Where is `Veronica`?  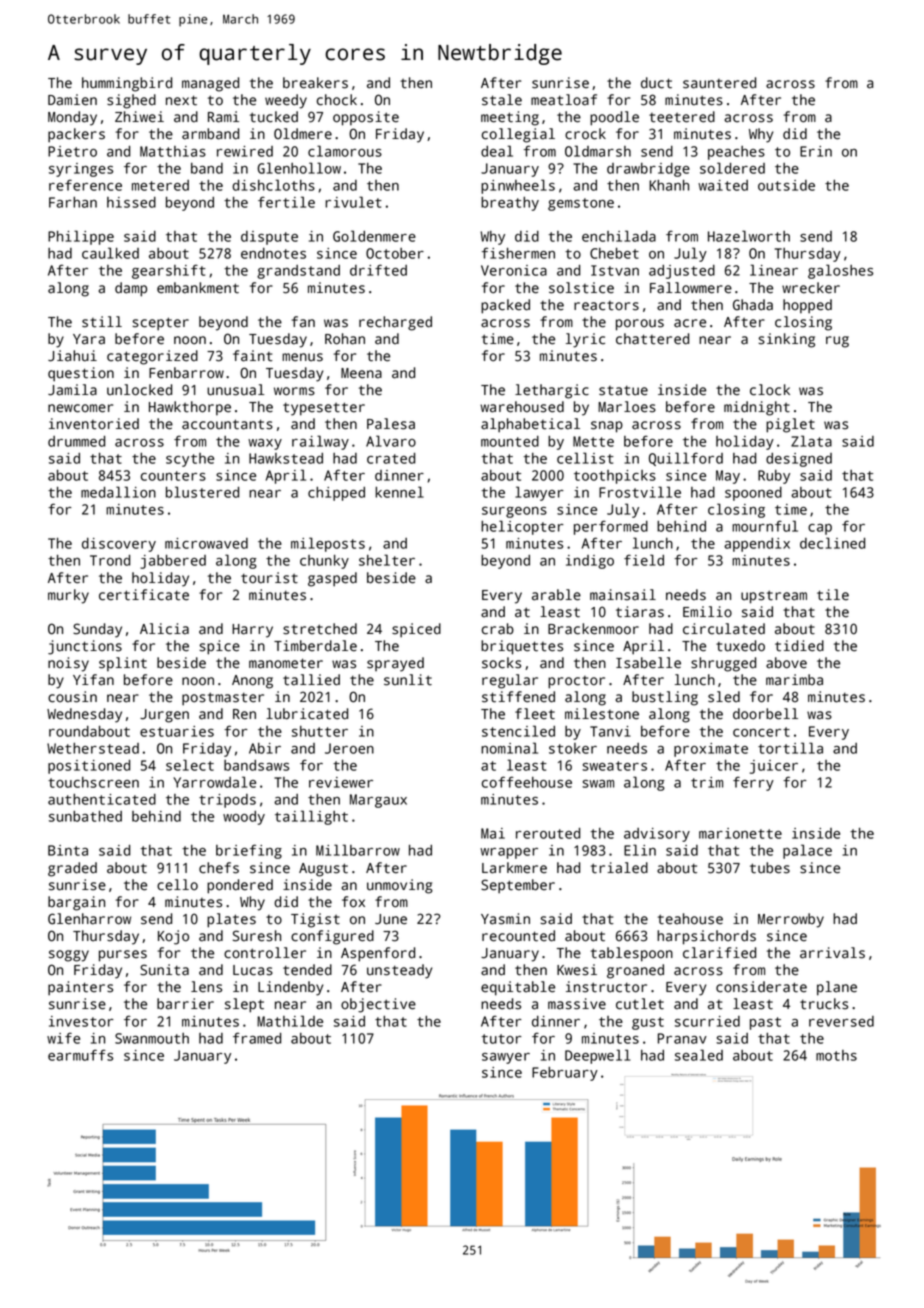
Veronica is located at coordinates (514, 270).
